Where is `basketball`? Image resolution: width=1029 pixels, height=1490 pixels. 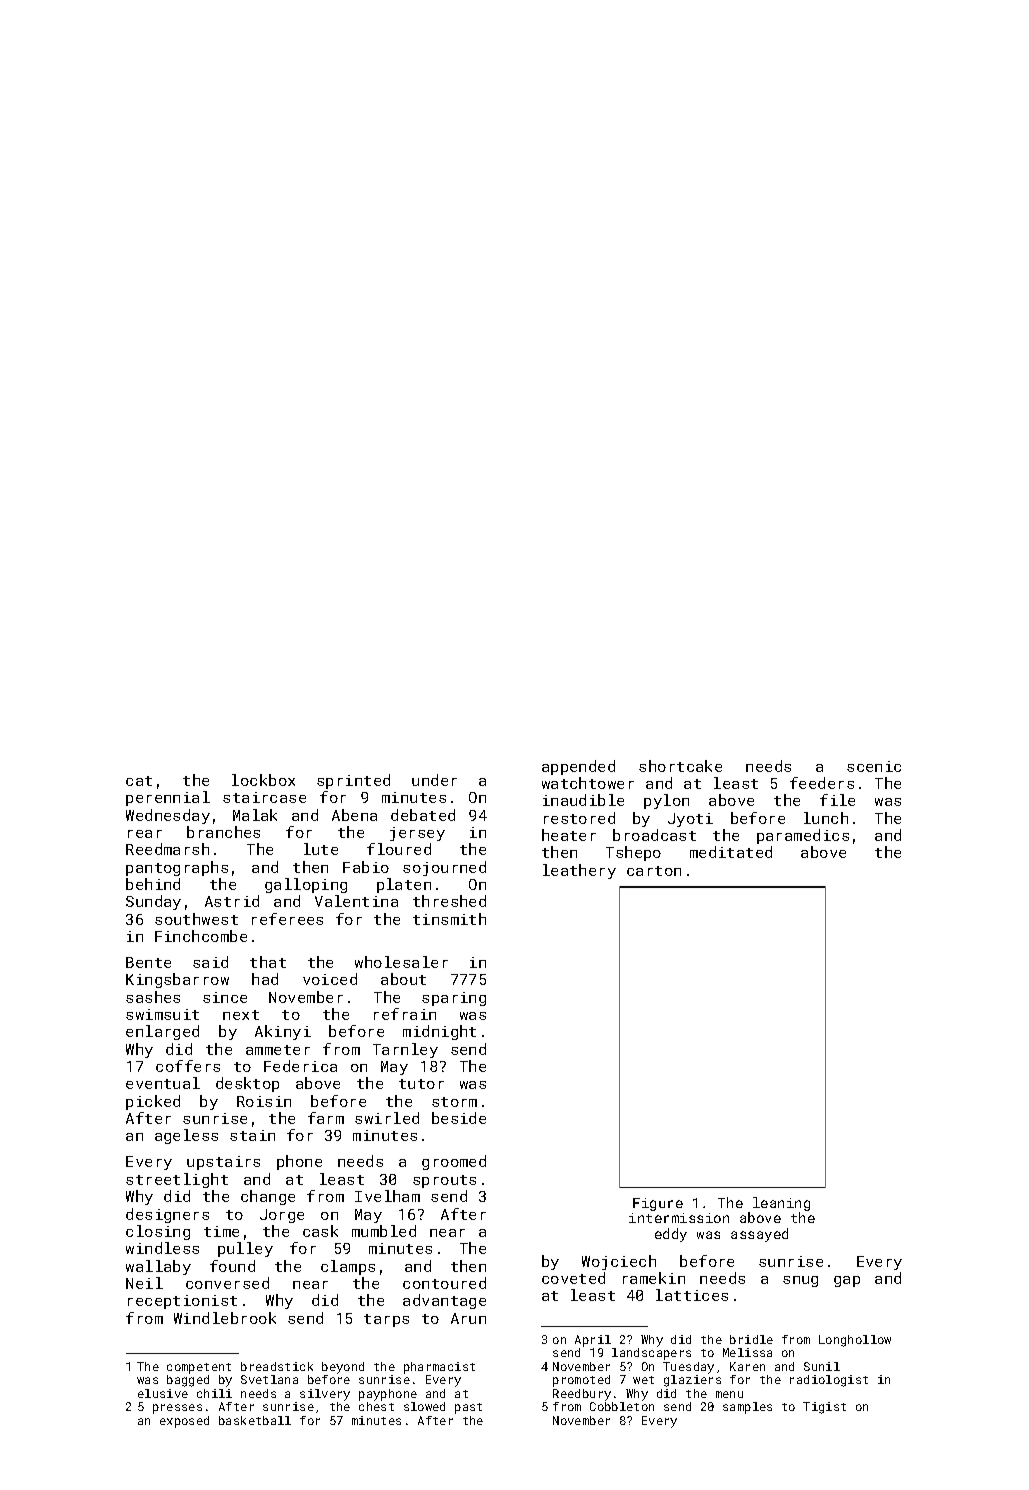 basketball is located at coordinates (255, 1420).
